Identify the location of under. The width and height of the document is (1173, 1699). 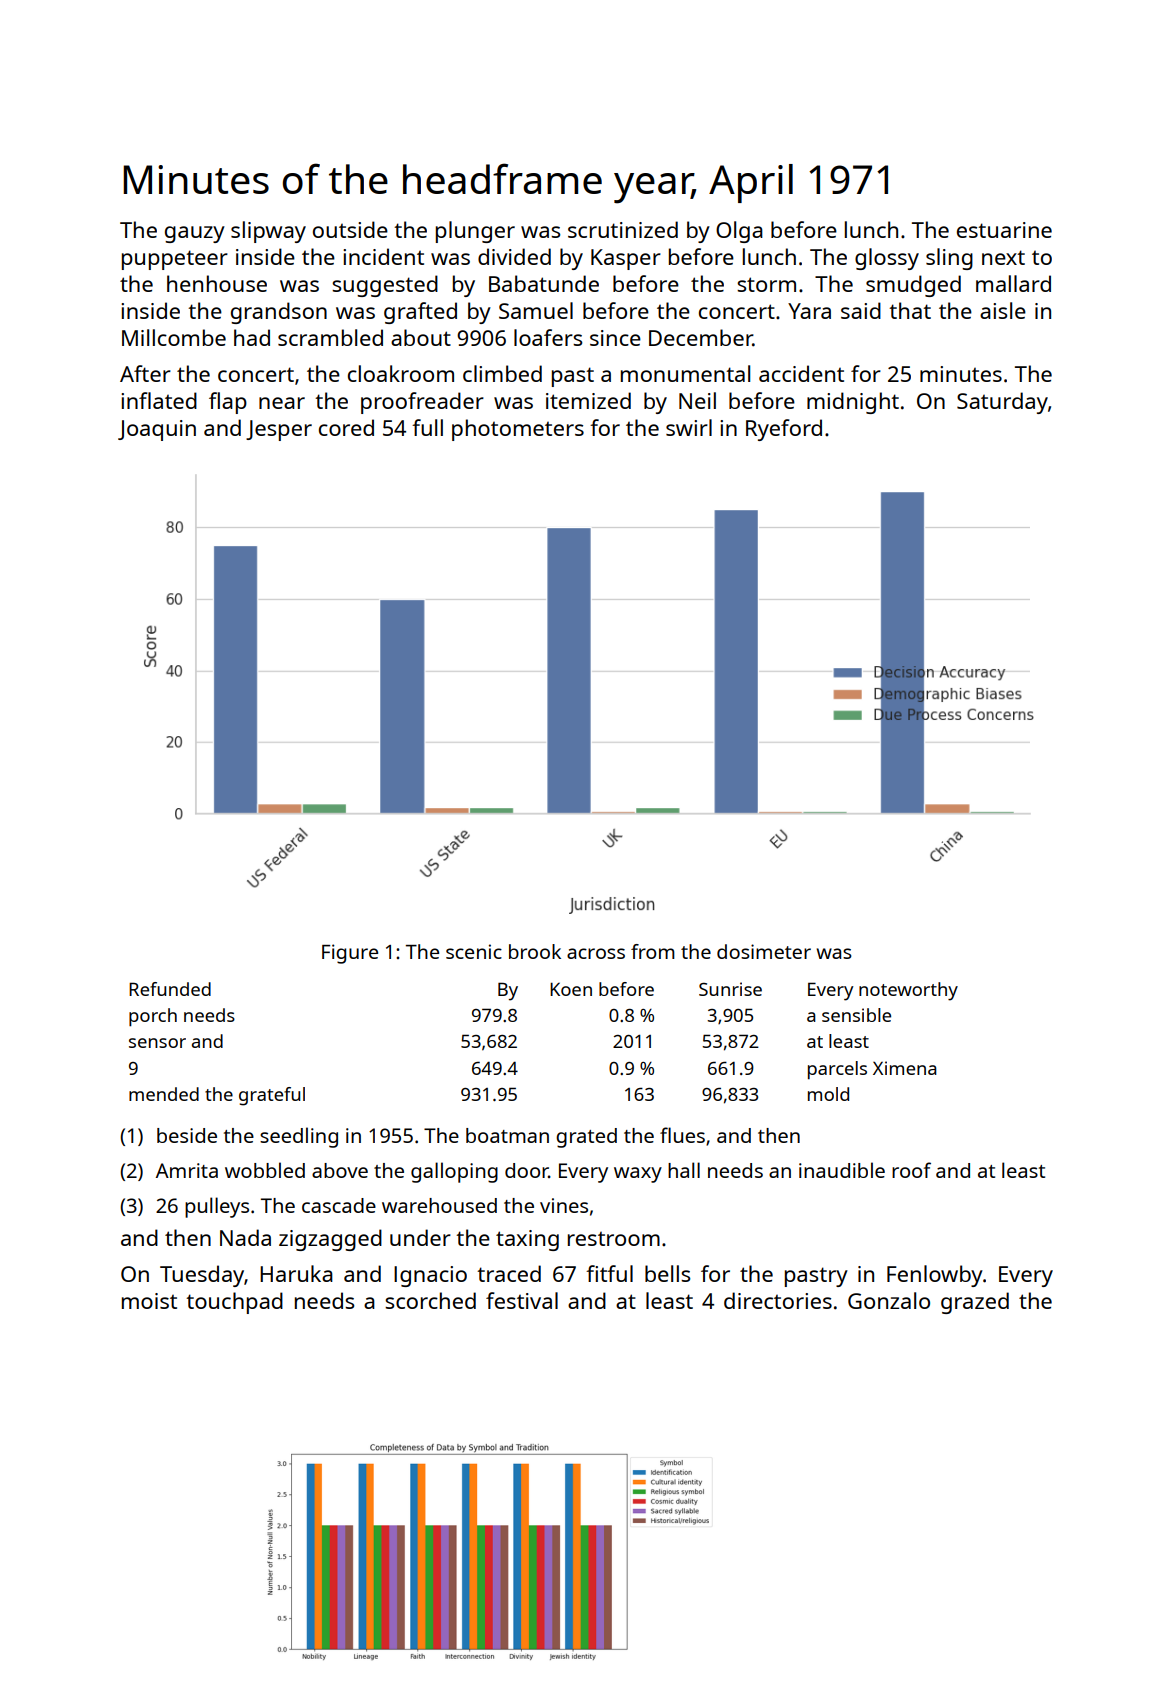
(420, 1237).
